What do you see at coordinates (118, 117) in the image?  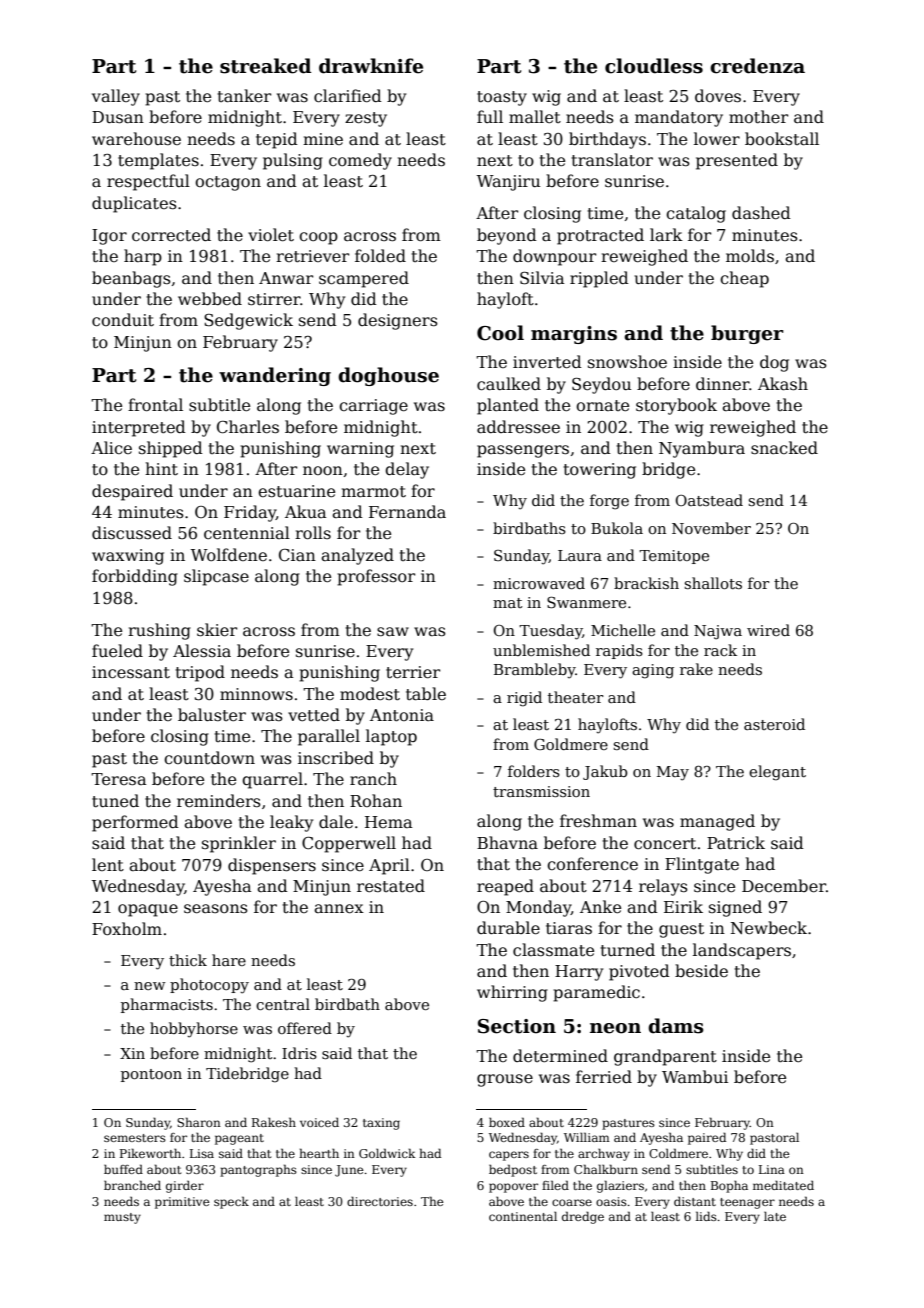 I see `Dusan` at bounding box center [118, 117].
